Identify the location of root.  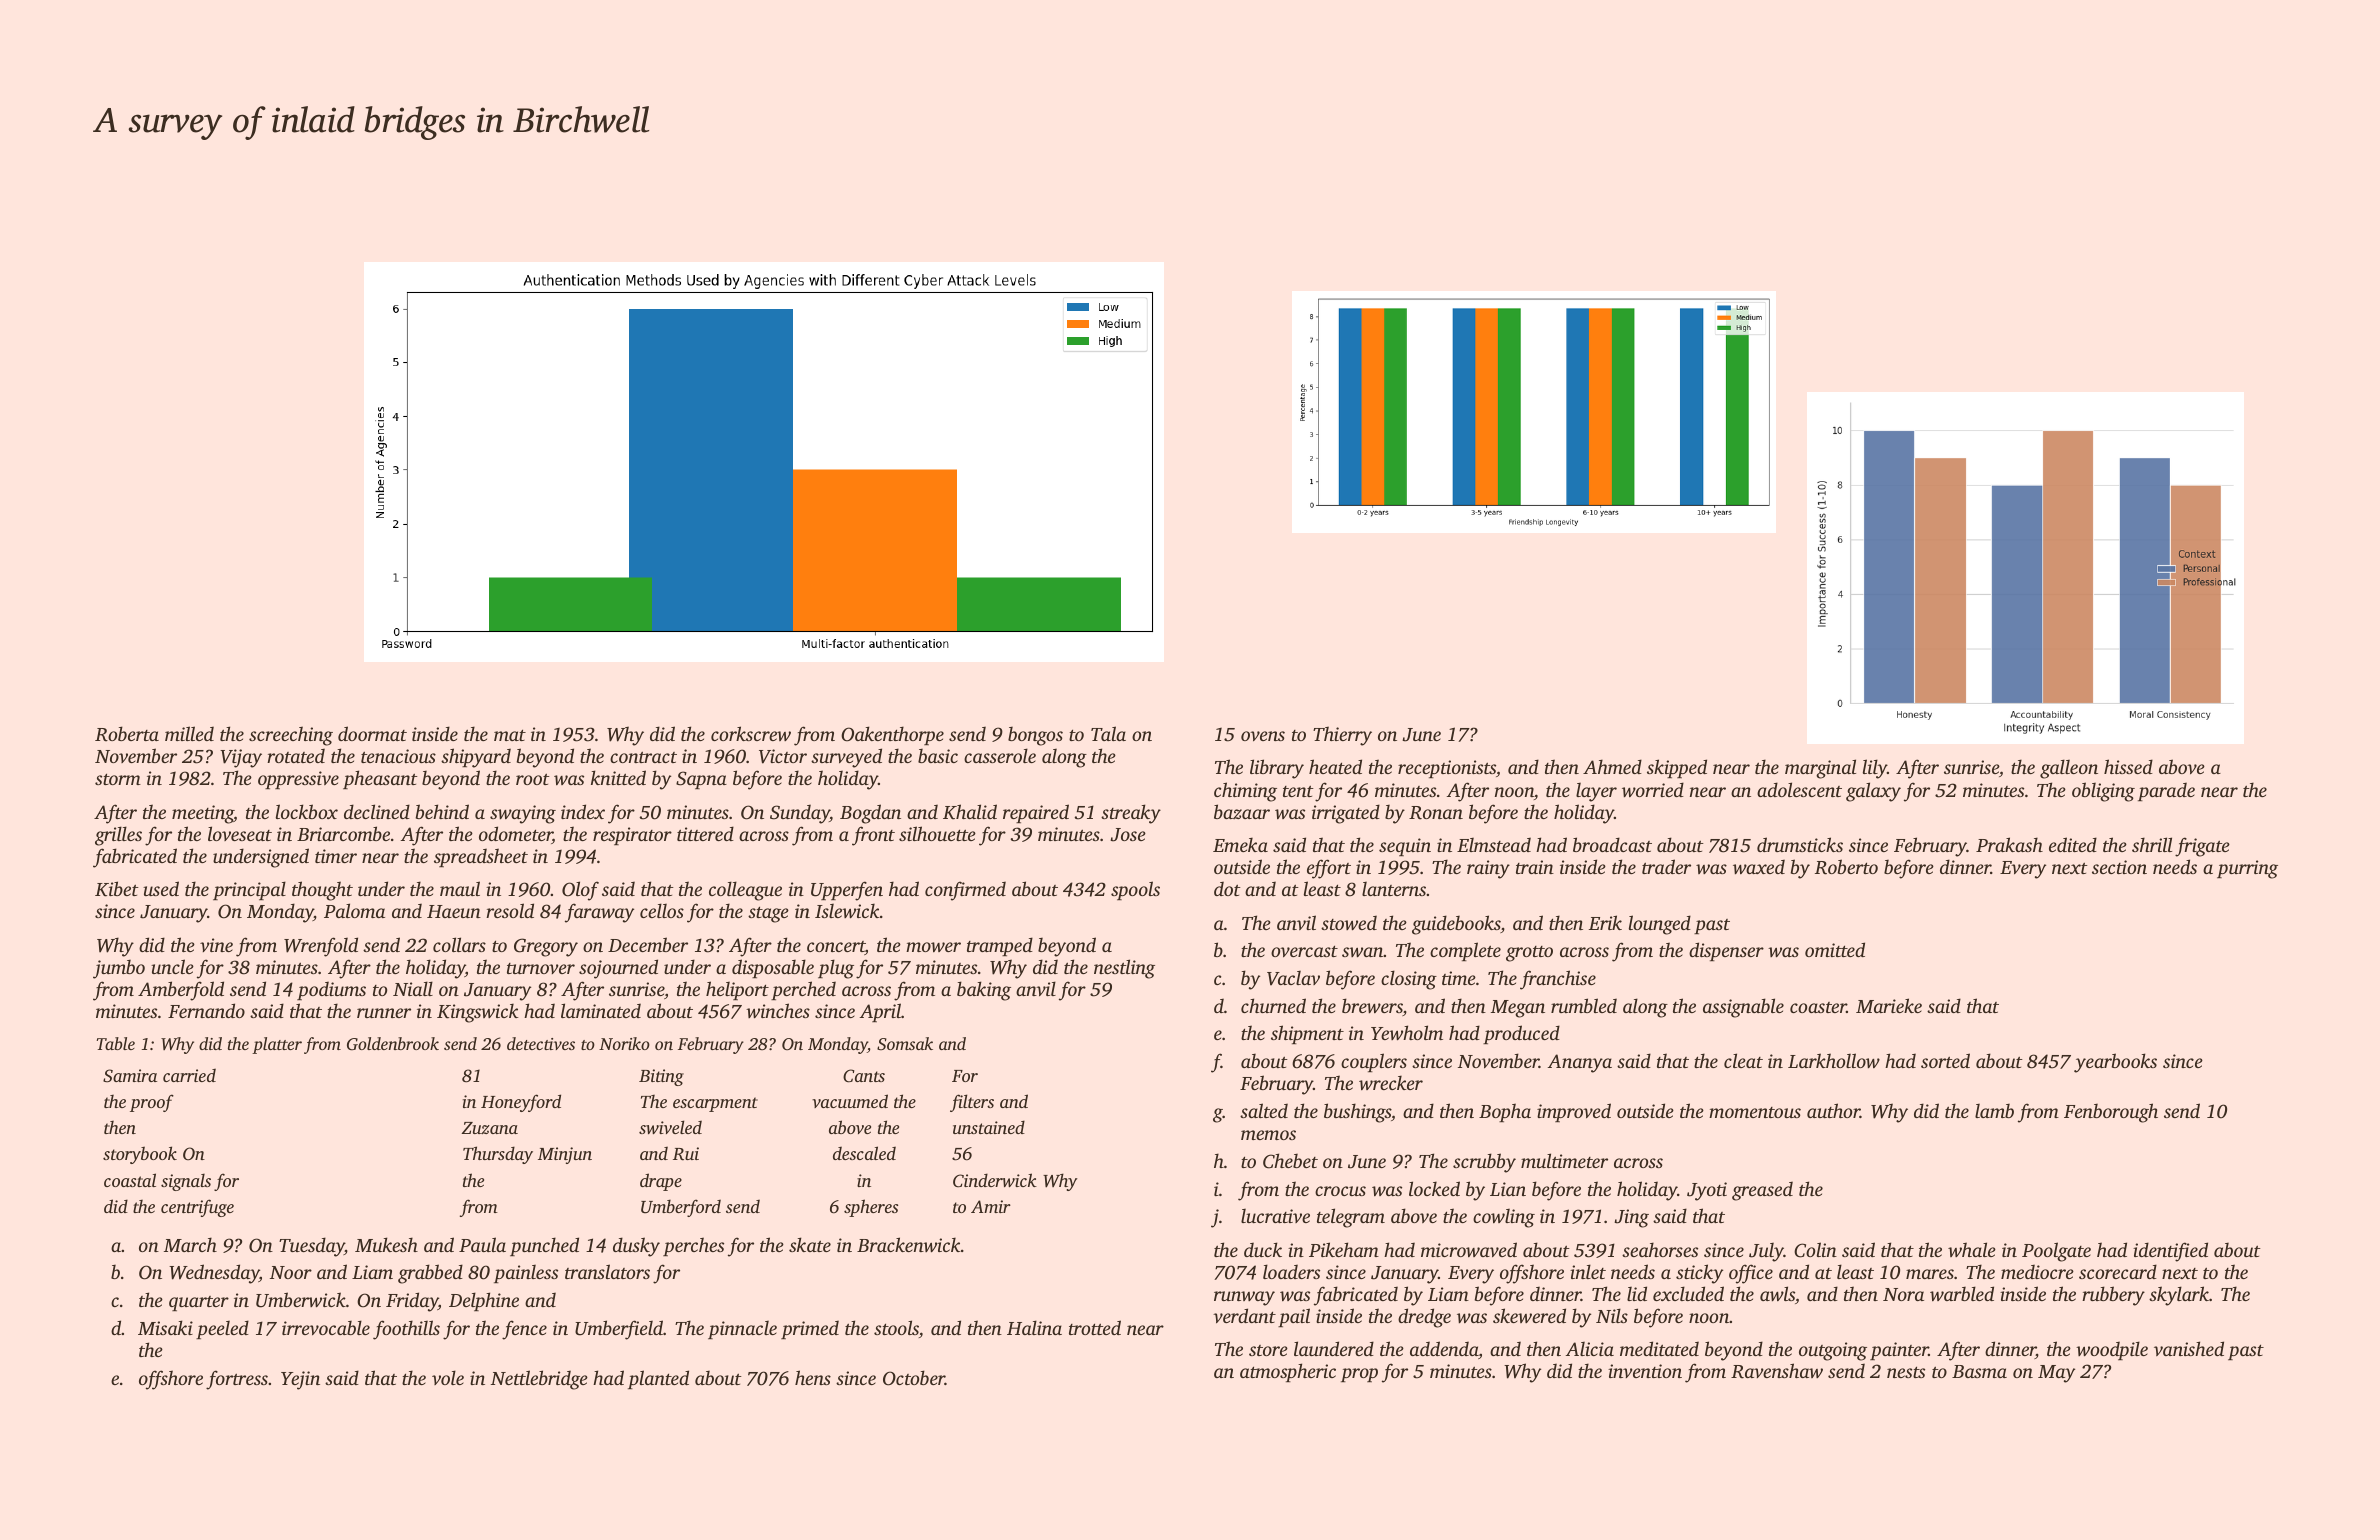
(533, 779).
